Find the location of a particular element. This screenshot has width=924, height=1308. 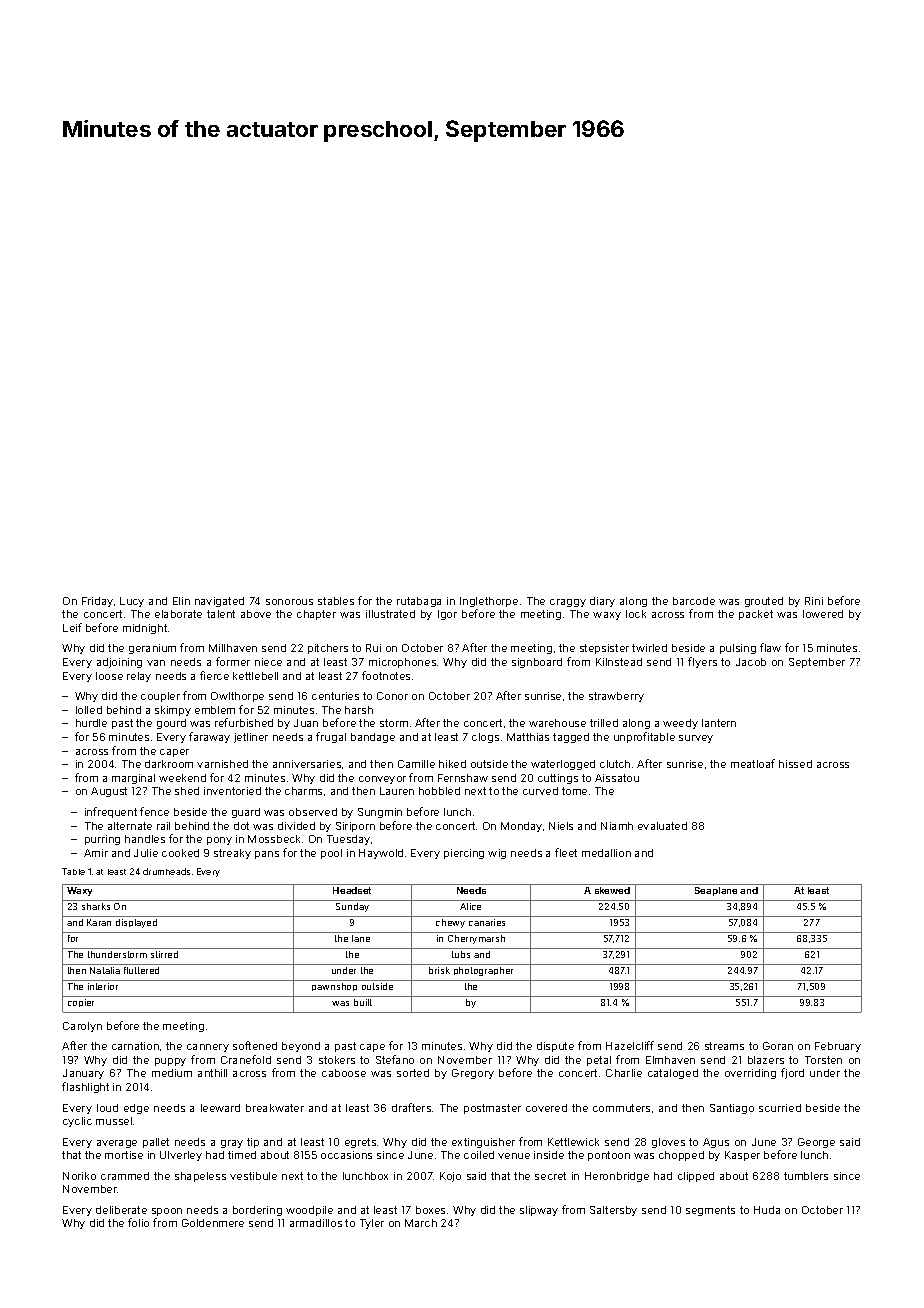

Fernshaw is located at coordinates (463, 778).
